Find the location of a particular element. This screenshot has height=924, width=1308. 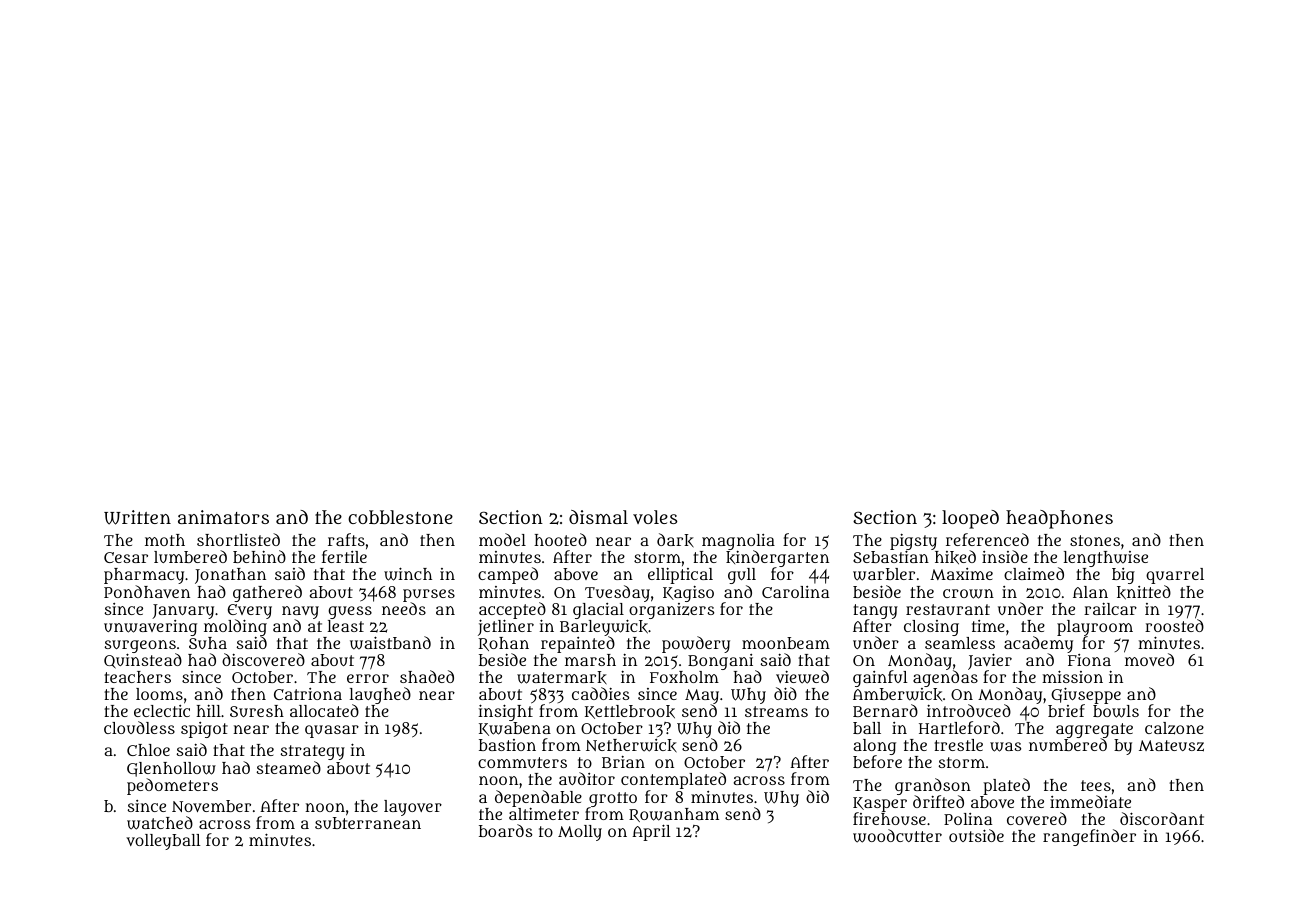

watched is located at coordinates (160, 823).
